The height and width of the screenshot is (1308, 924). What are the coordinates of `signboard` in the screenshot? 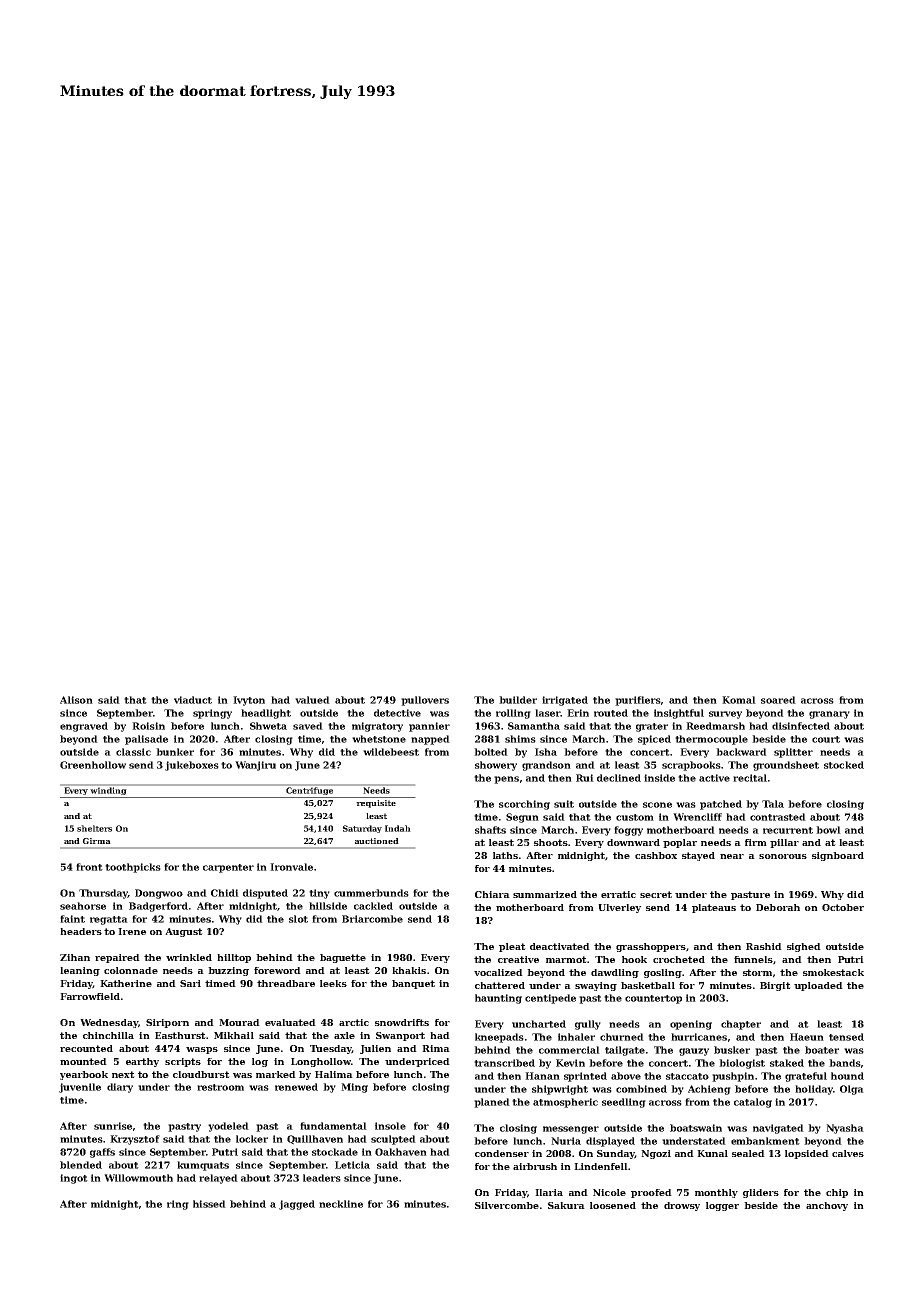 It's located at (838, 856).
